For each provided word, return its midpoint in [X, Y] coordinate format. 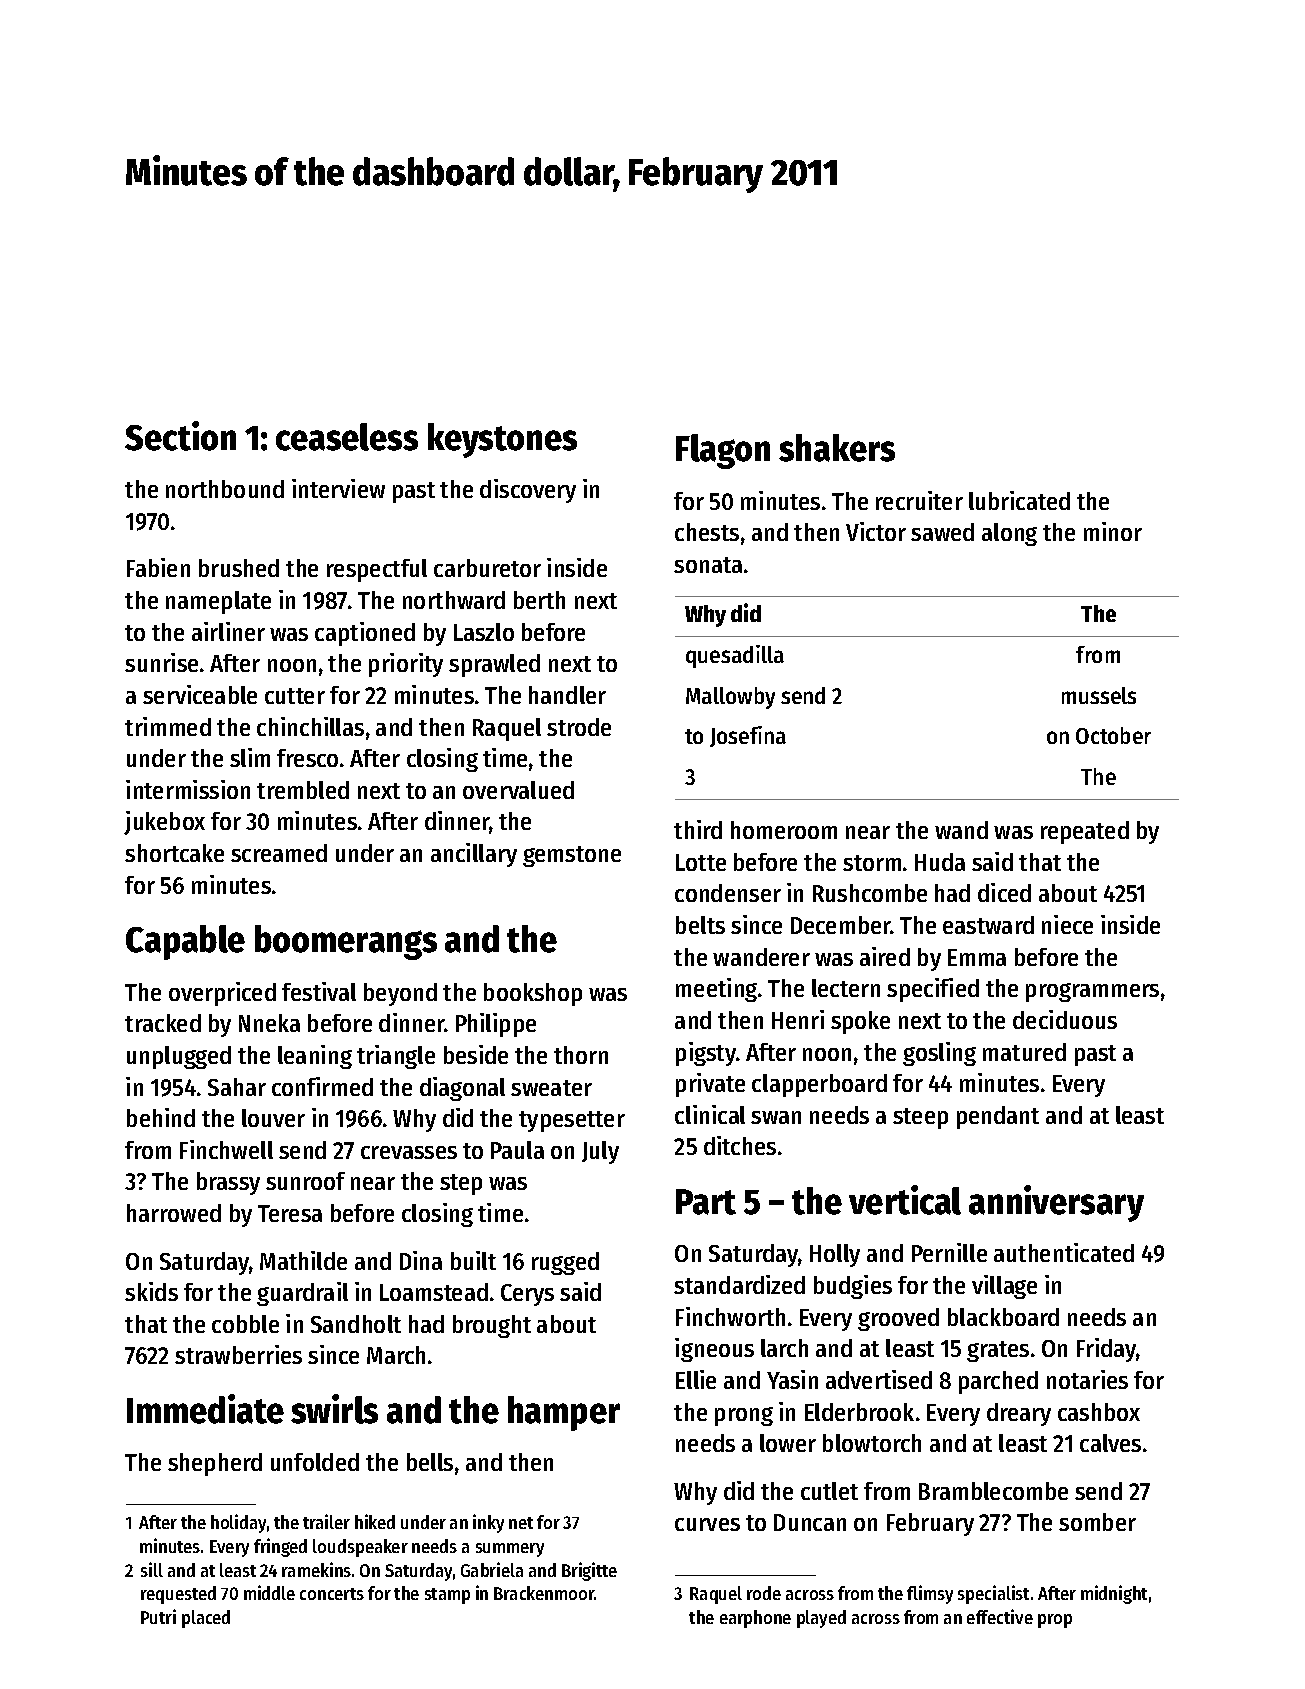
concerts [332, 1594]
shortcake [174, 853]
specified [933, 990]
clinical [710, 1114]
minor [1113, 531]
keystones [502, 440]
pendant [998, 1117]
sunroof [305, 1181]
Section [180, 436]
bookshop [533, 994]
